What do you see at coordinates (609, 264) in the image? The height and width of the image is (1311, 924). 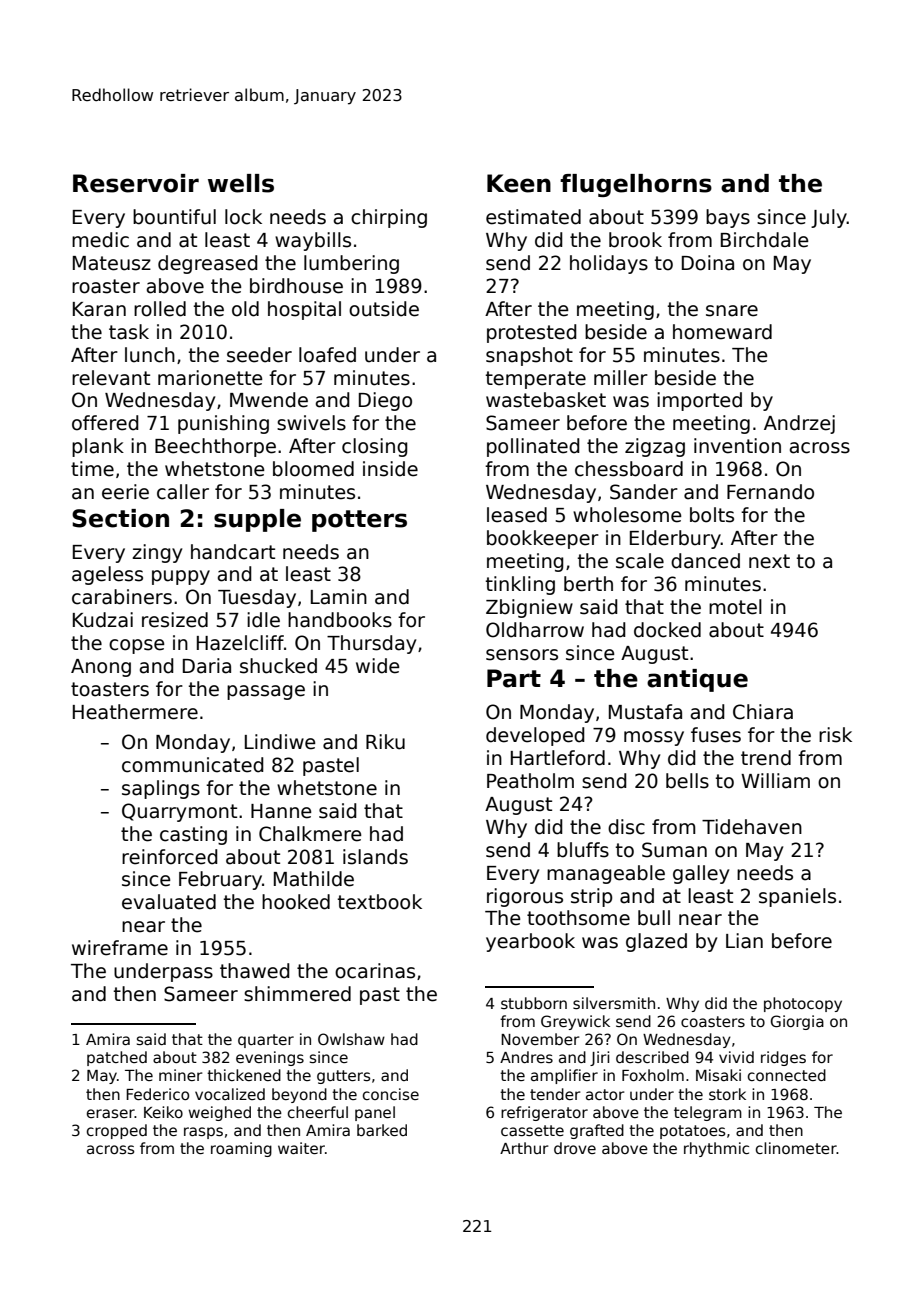 I see `holidays` at bounding box center [609, 264].
